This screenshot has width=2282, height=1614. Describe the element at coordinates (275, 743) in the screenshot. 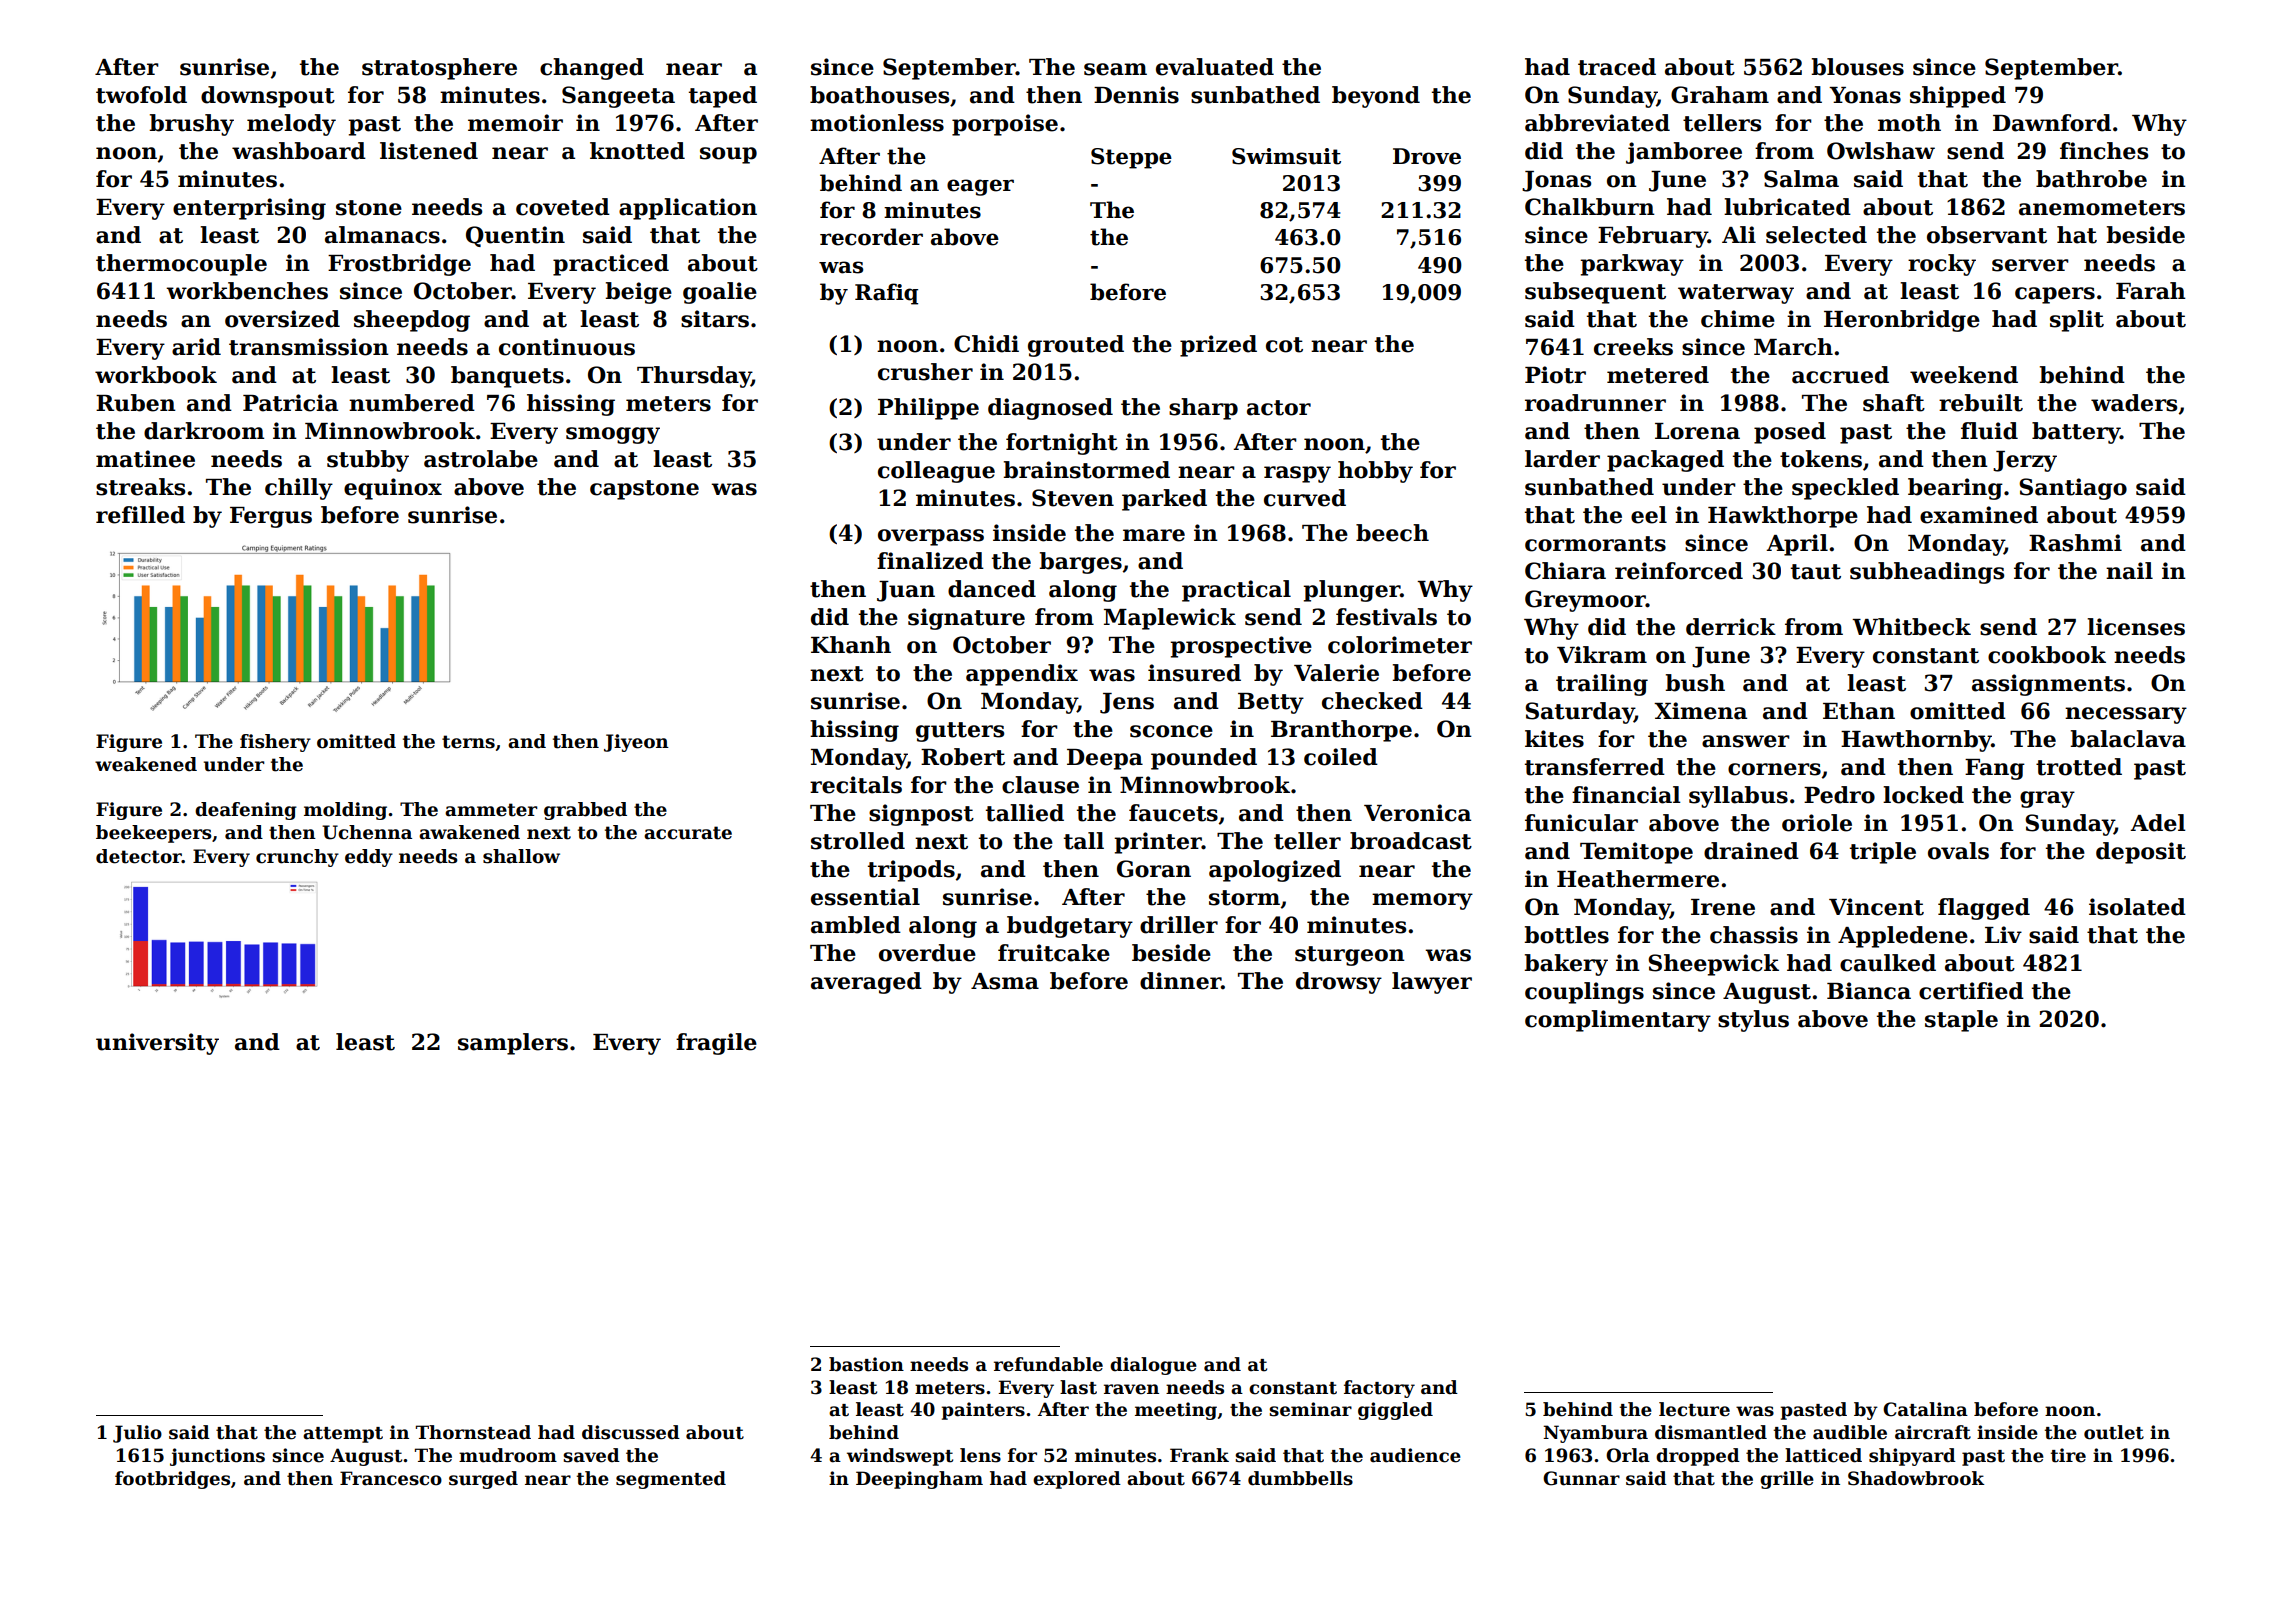

I see `fishery` at that location.
